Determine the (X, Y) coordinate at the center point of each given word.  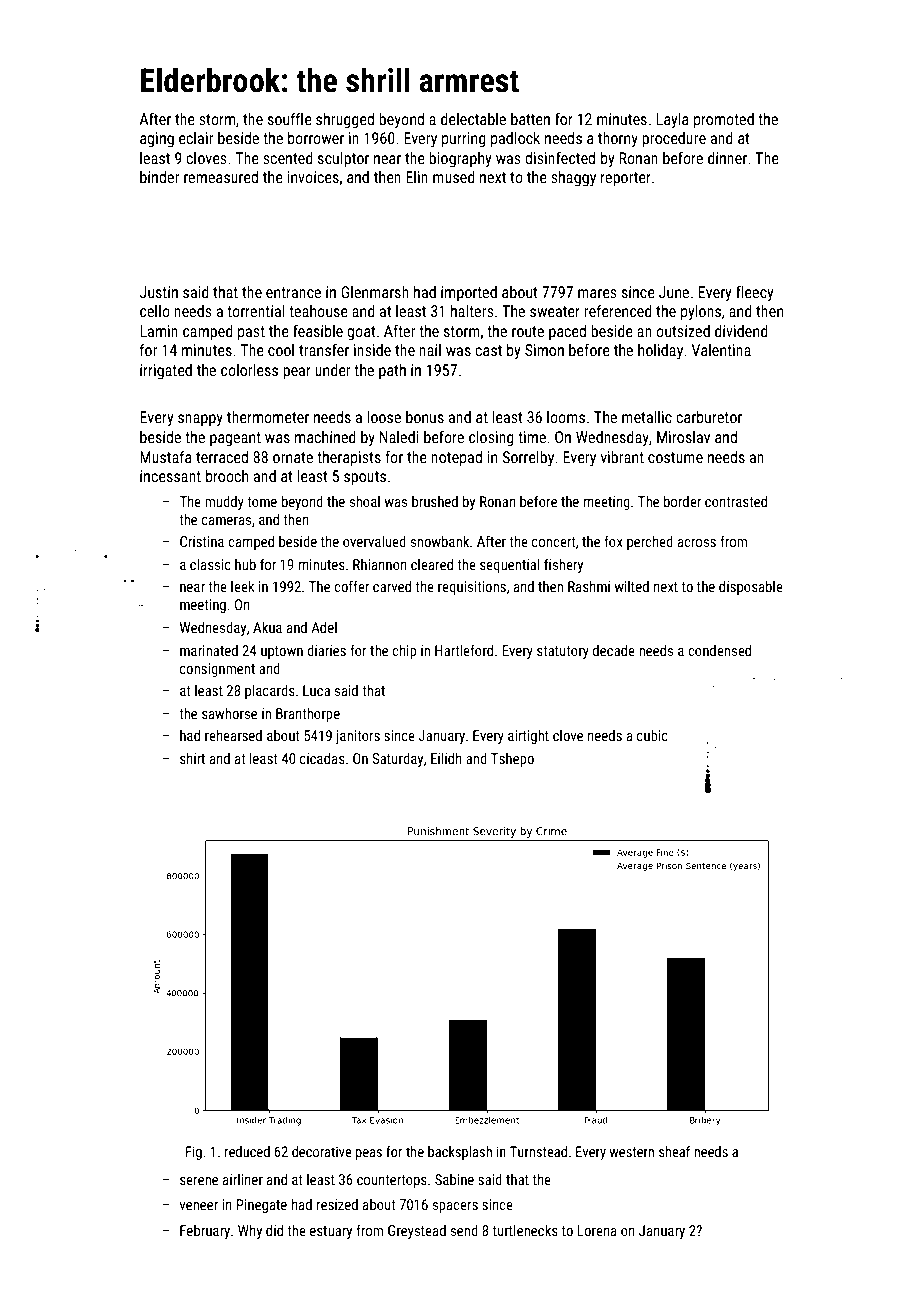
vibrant (622, 457)
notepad (456, 459)
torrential (256, 311)
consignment (217, 670)
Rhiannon (380, 564)
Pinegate (261, 1206)
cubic (652, 735)
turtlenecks (525, 1230)
